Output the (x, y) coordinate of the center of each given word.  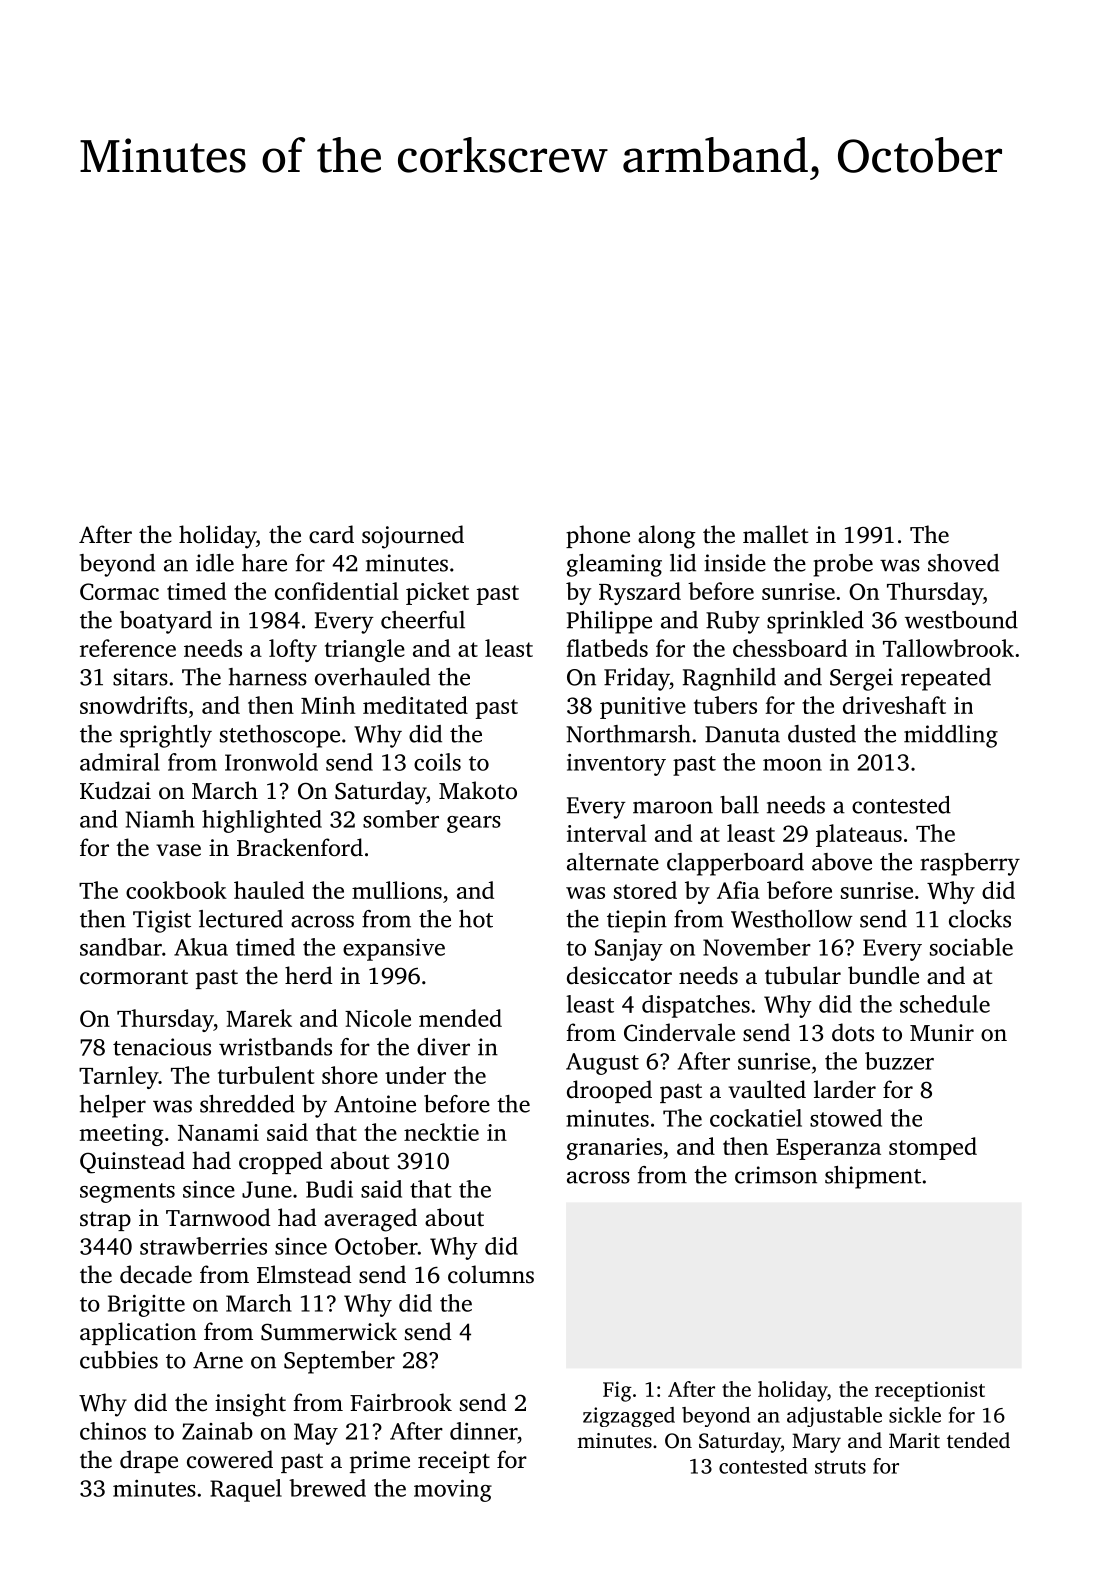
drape (149, 1461)
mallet (775, 534)
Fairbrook (401, 1402)
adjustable (834, 1417)
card (331, 534)
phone (598, 536)
